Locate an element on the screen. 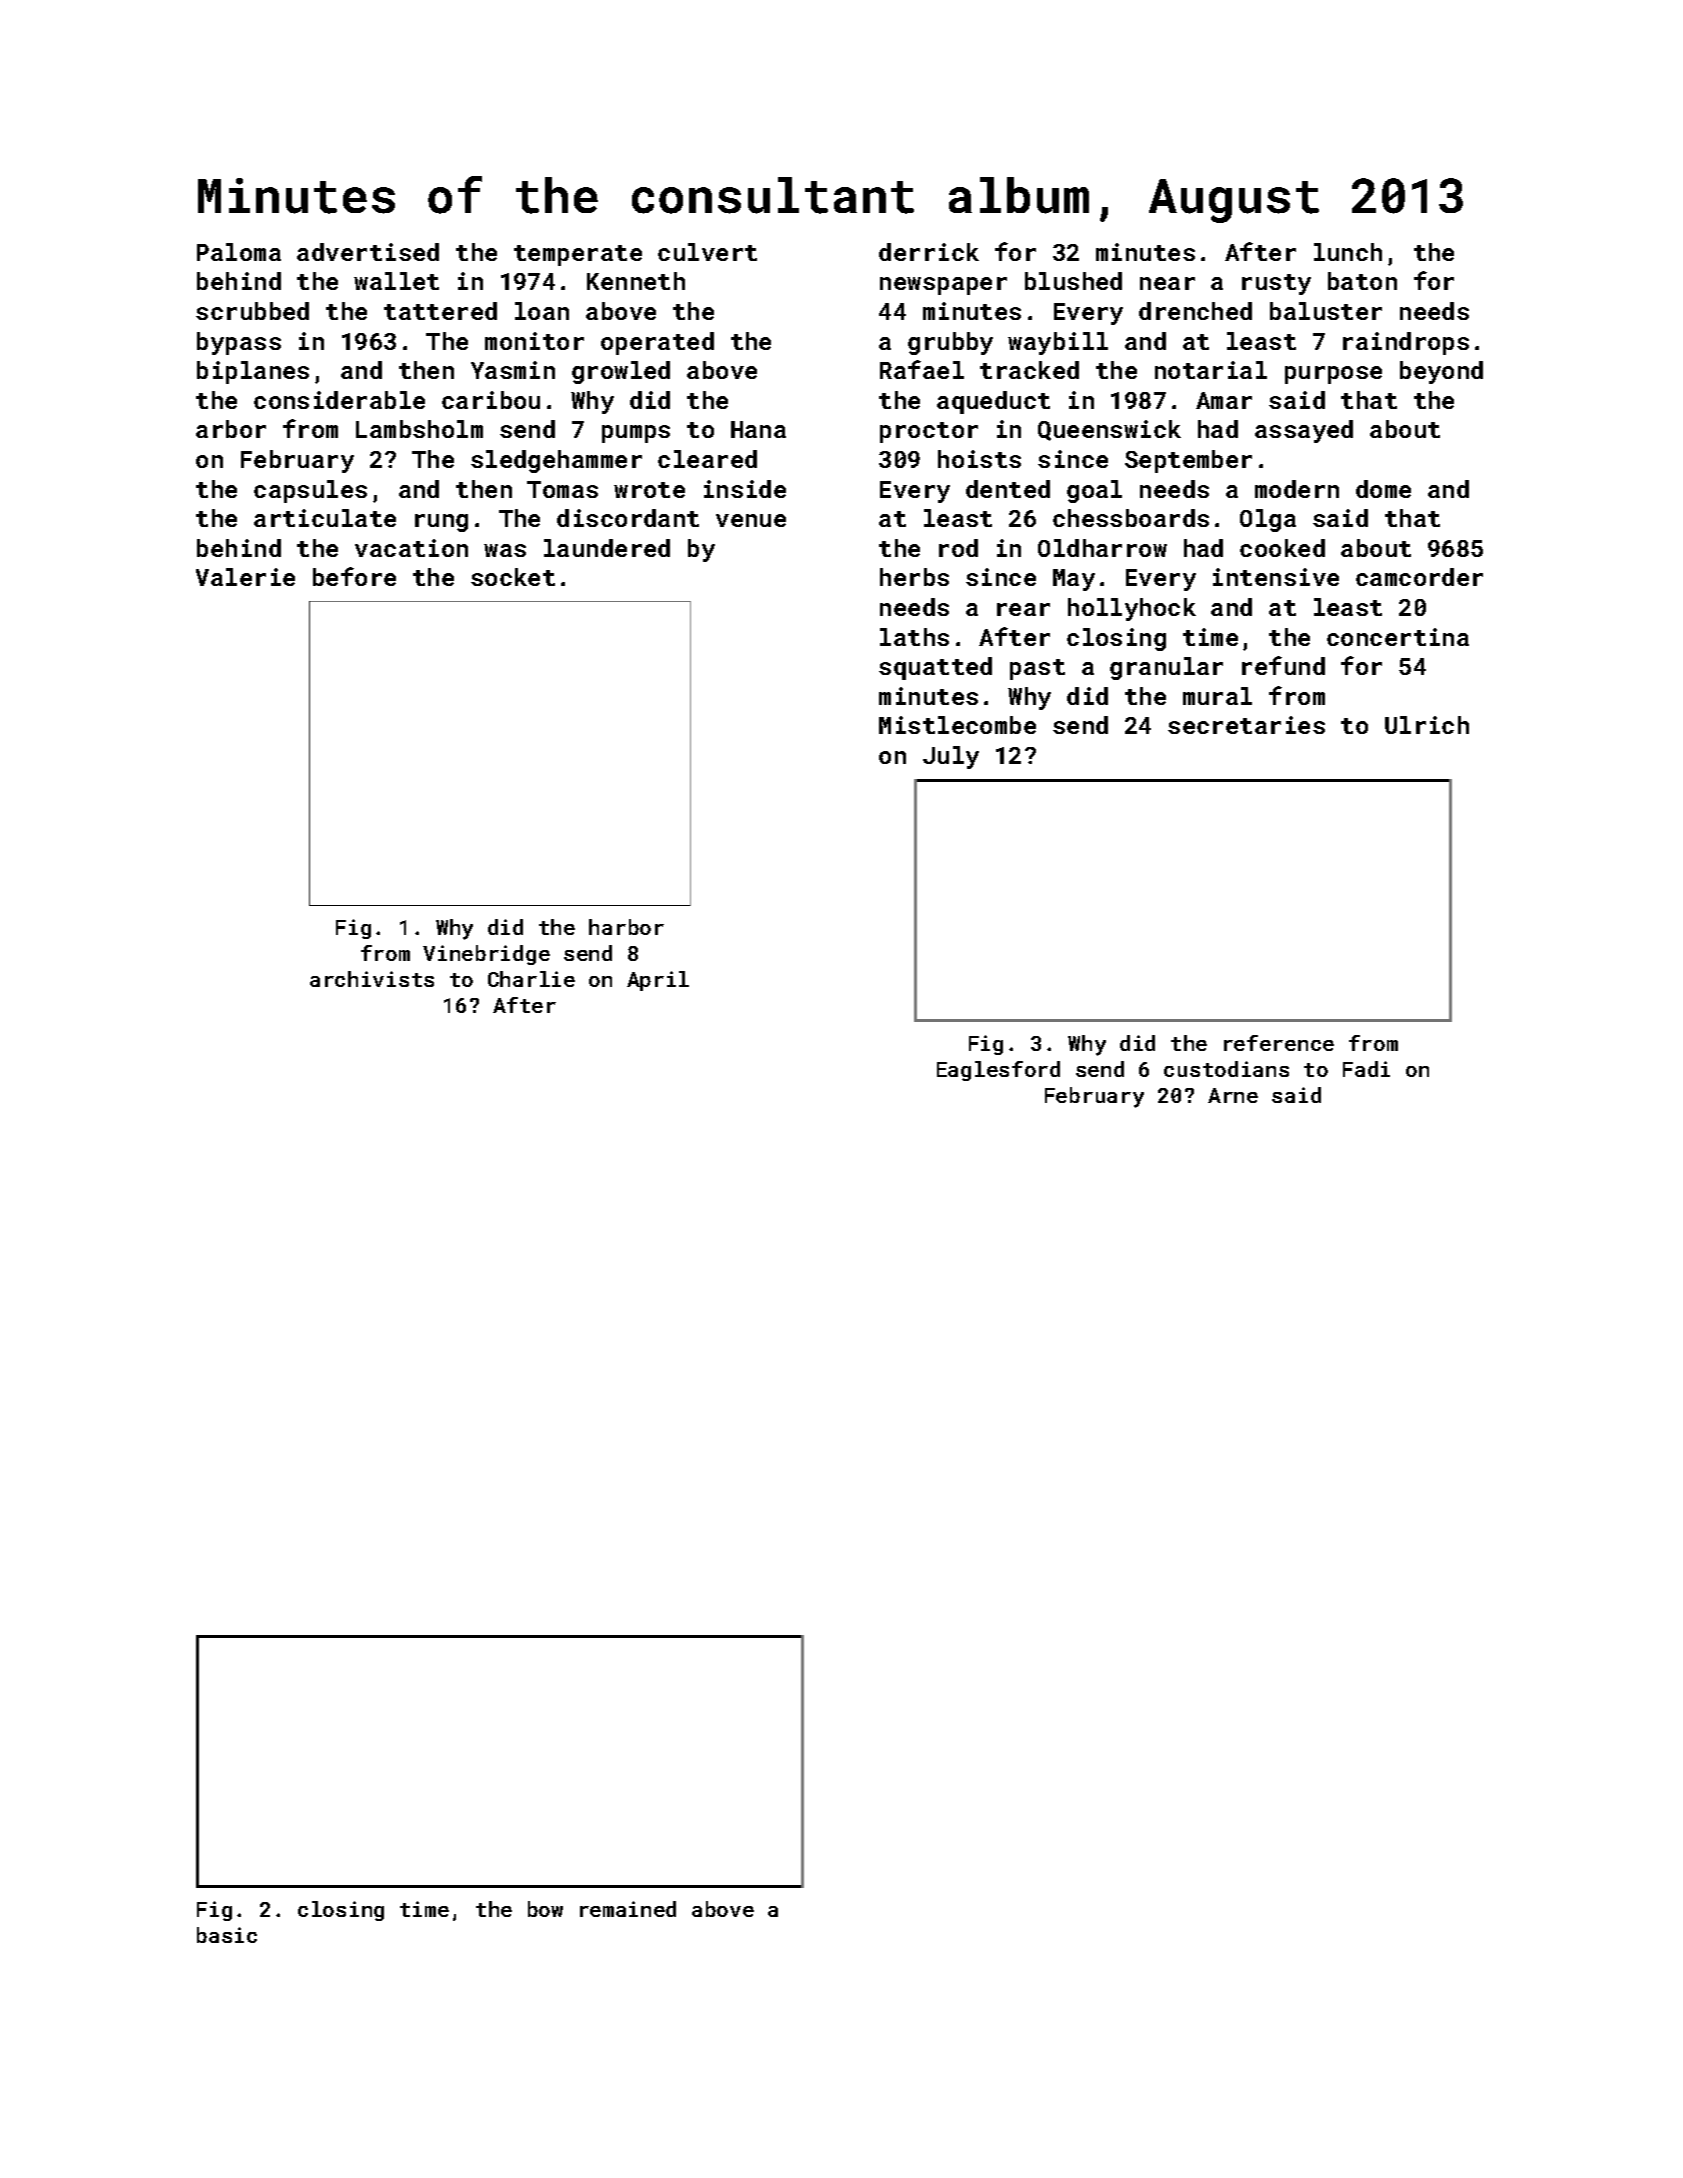 The image size is (1683, 2178). bow is located at coordinates (545, 1909).
